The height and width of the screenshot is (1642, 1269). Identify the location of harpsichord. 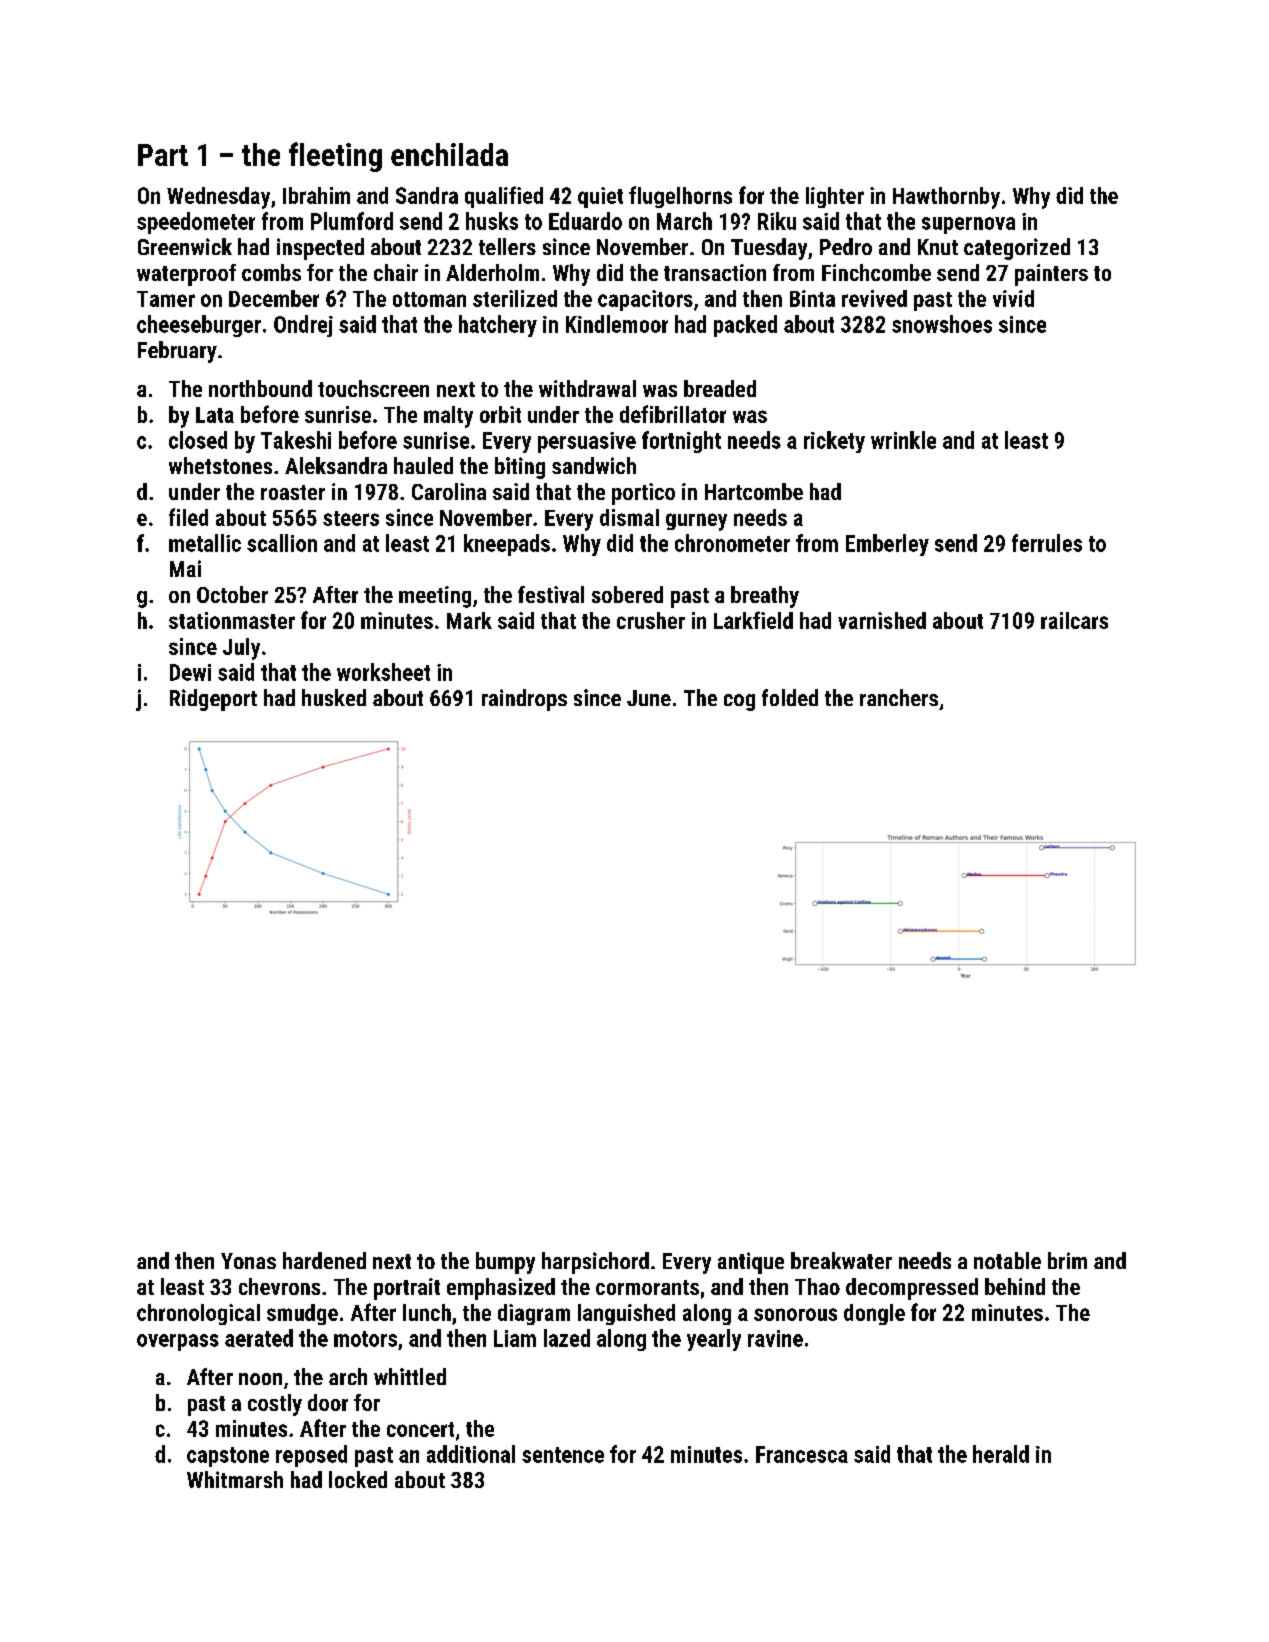
(595, 1263).
